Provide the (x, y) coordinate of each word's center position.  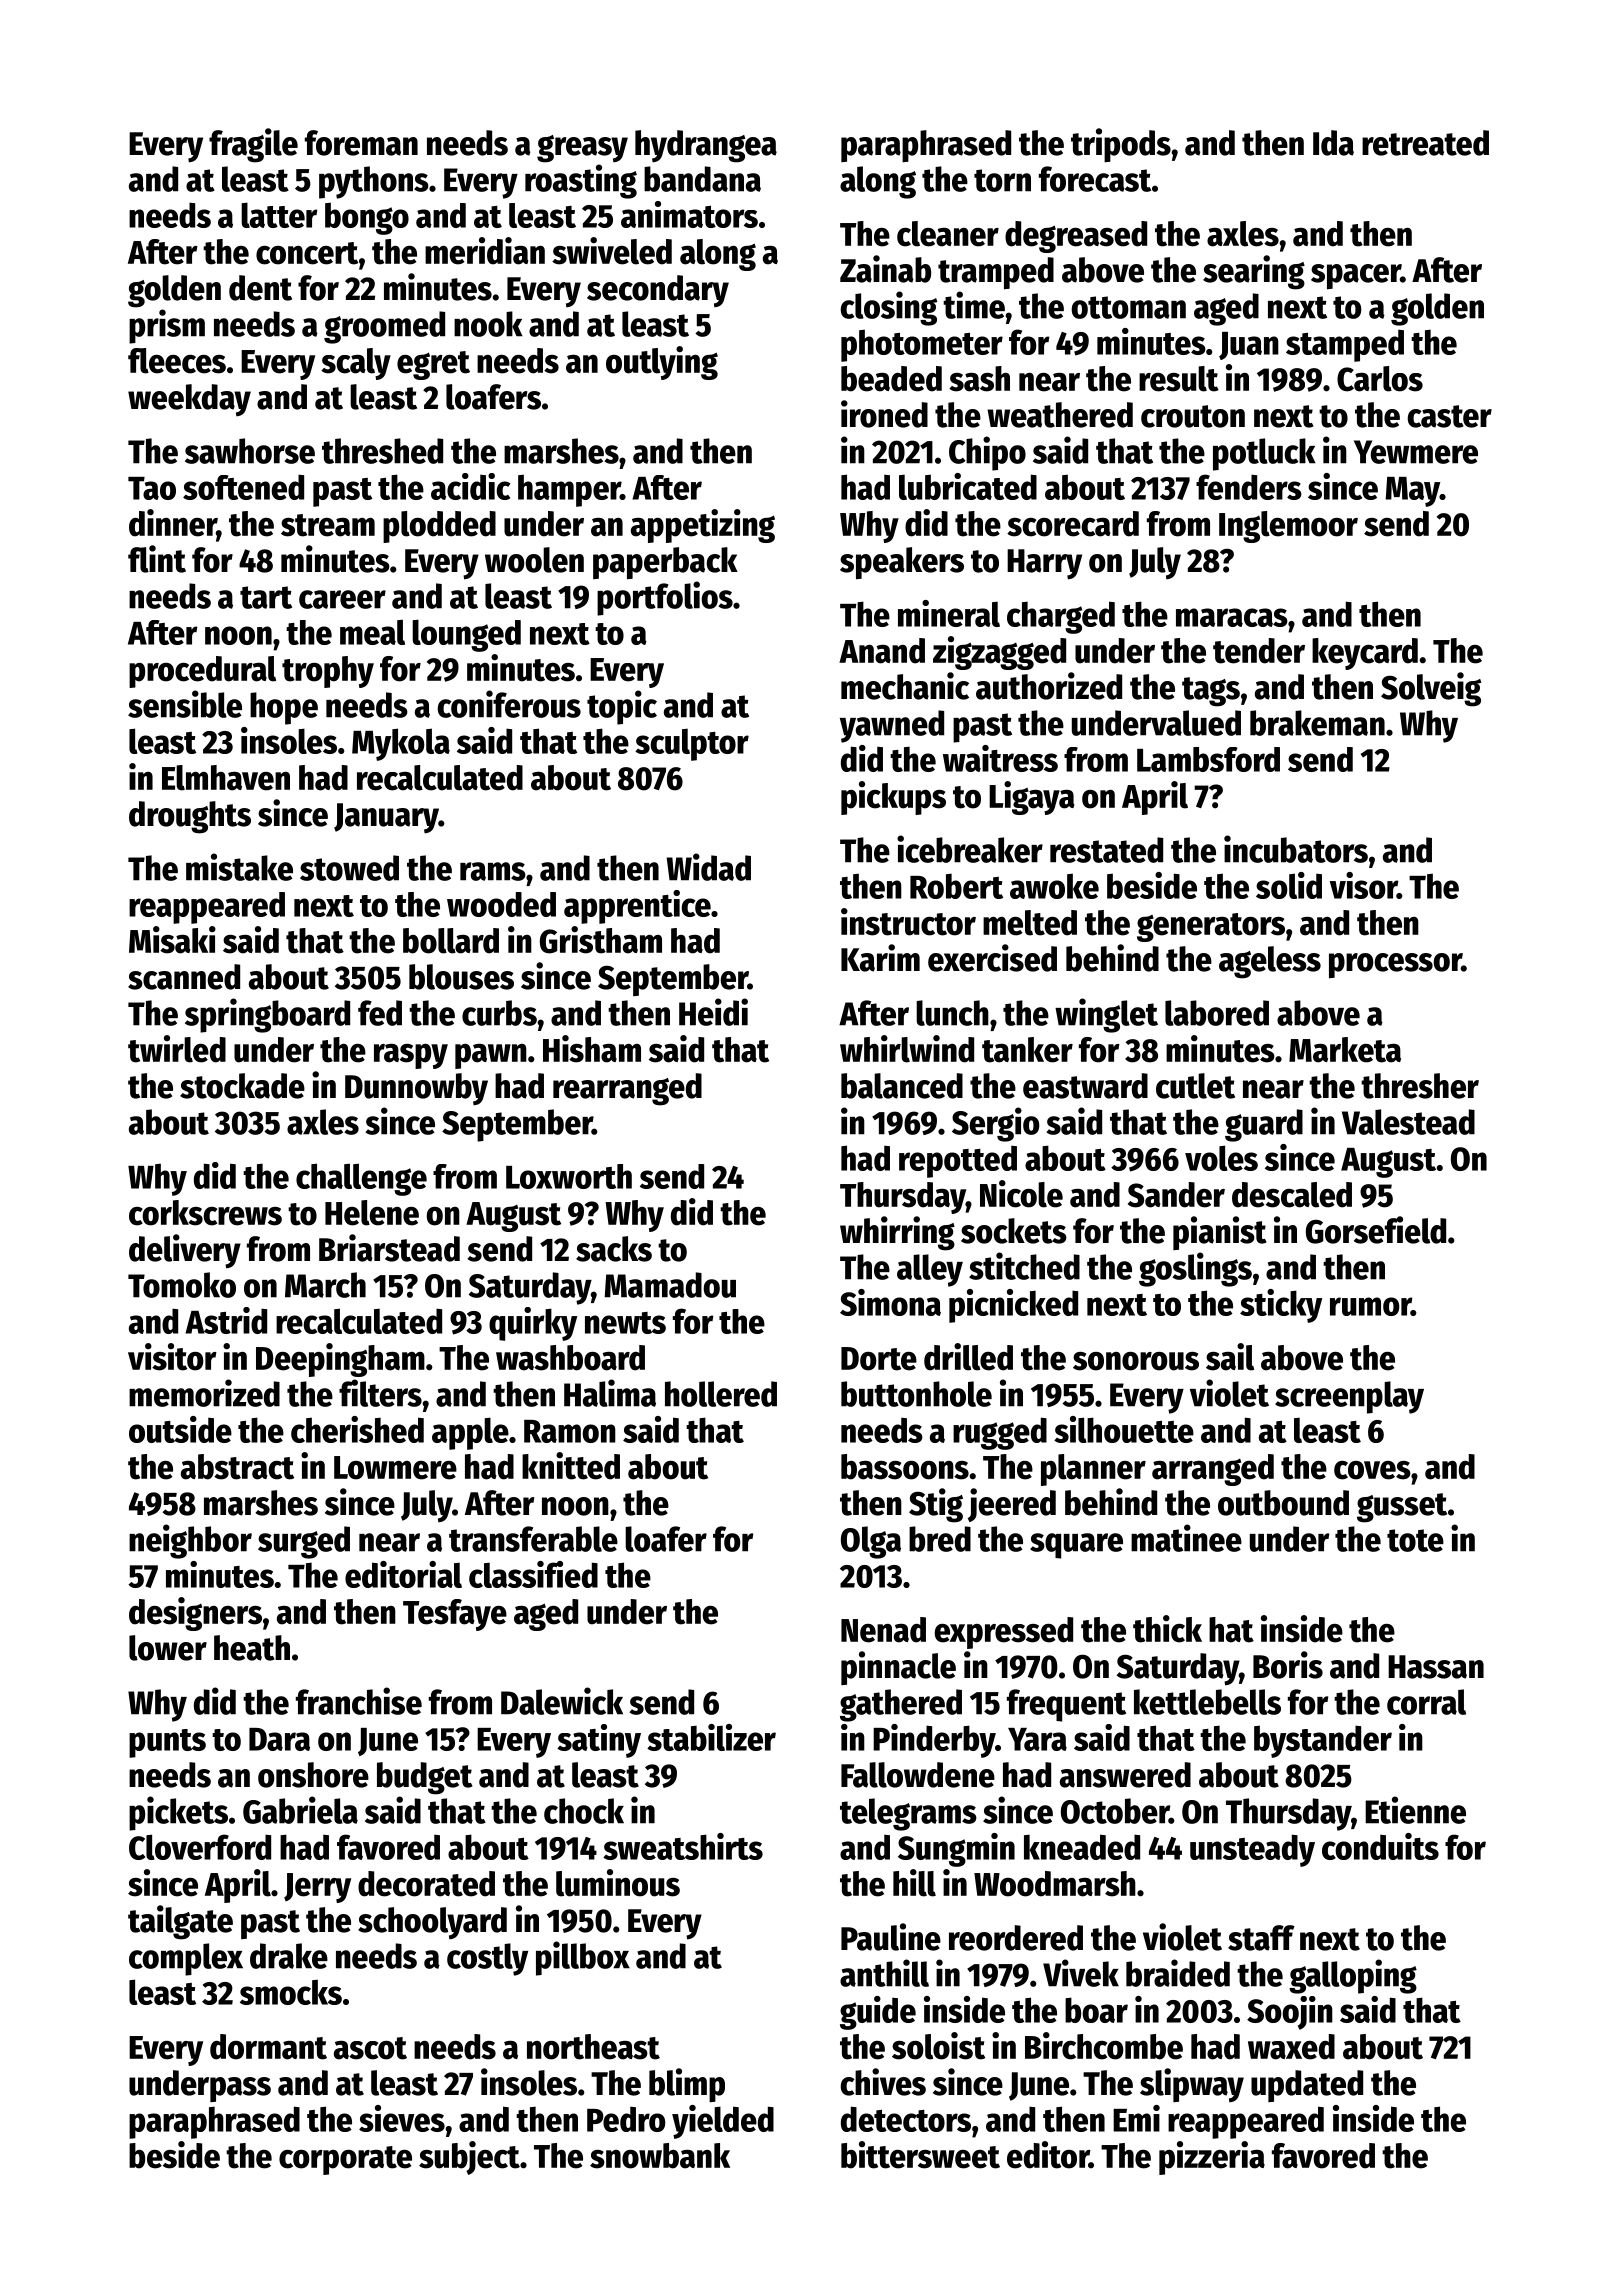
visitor (172, 1357)
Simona (890, 1302)
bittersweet (920, 2155)
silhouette (1124, 1429)
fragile (253, 145)
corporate (345, 2160)
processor (1395, 966)
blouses (461, 977)
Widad (708, 867)
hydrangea (706, 146)
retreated (1425, 143)
